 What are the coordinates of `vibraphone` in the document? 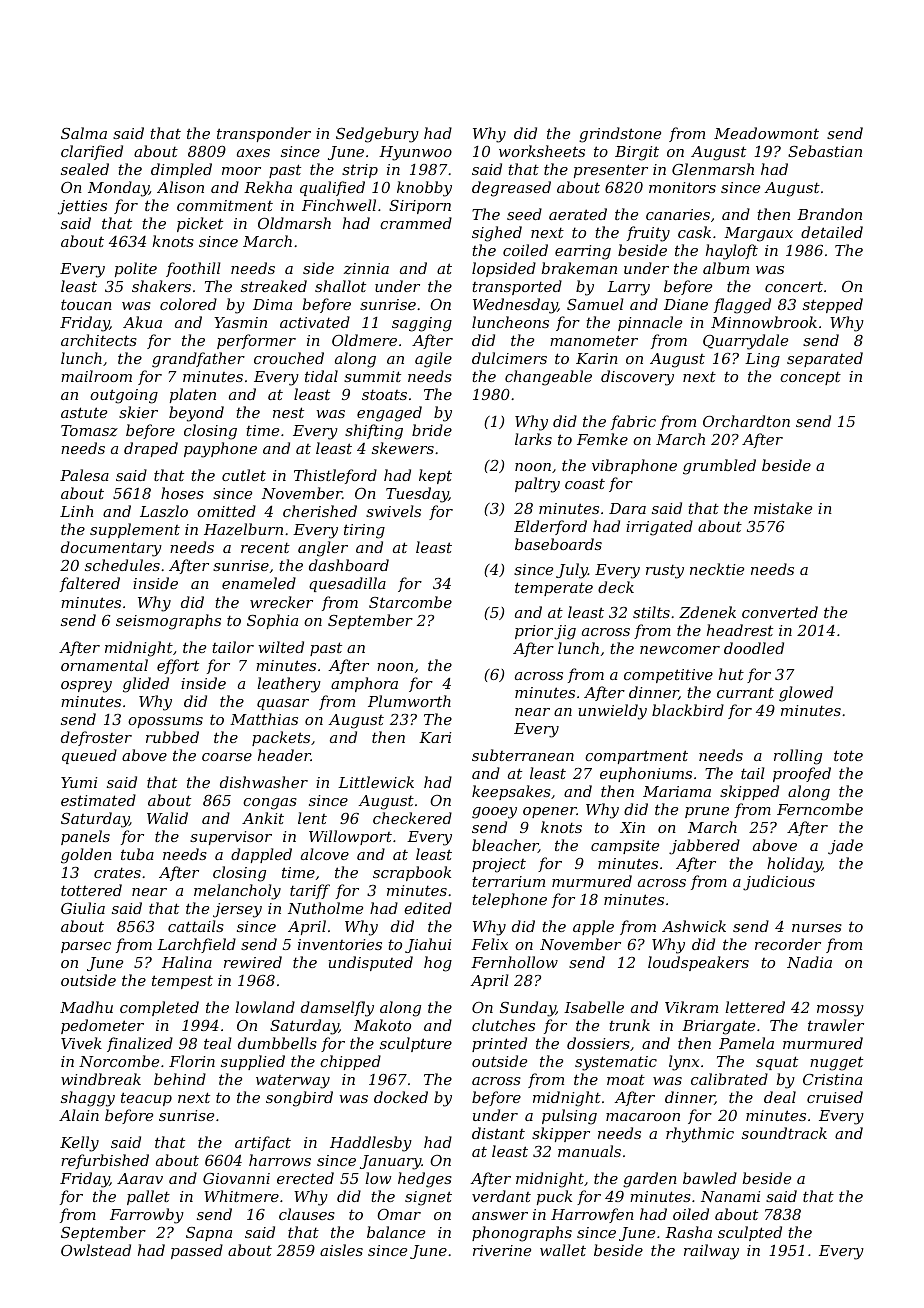 It's located at (634, 466).
